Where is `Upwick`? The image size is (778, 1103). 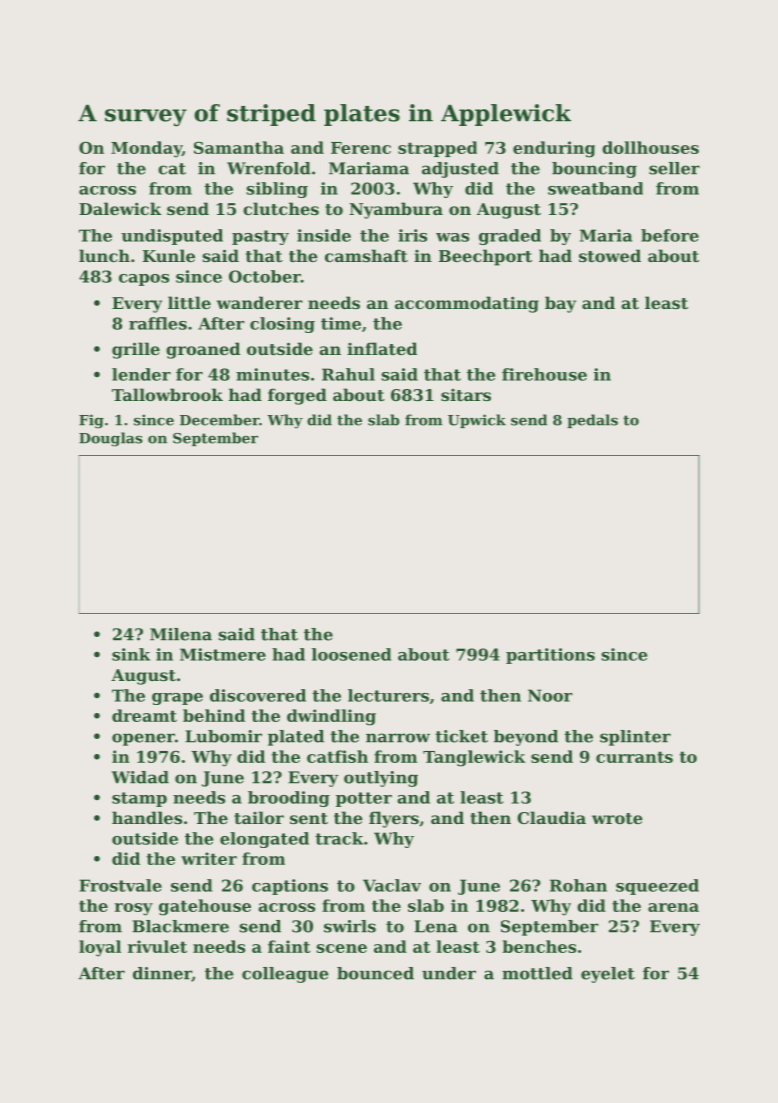 Upwick is located at coordinates (477, 421).
